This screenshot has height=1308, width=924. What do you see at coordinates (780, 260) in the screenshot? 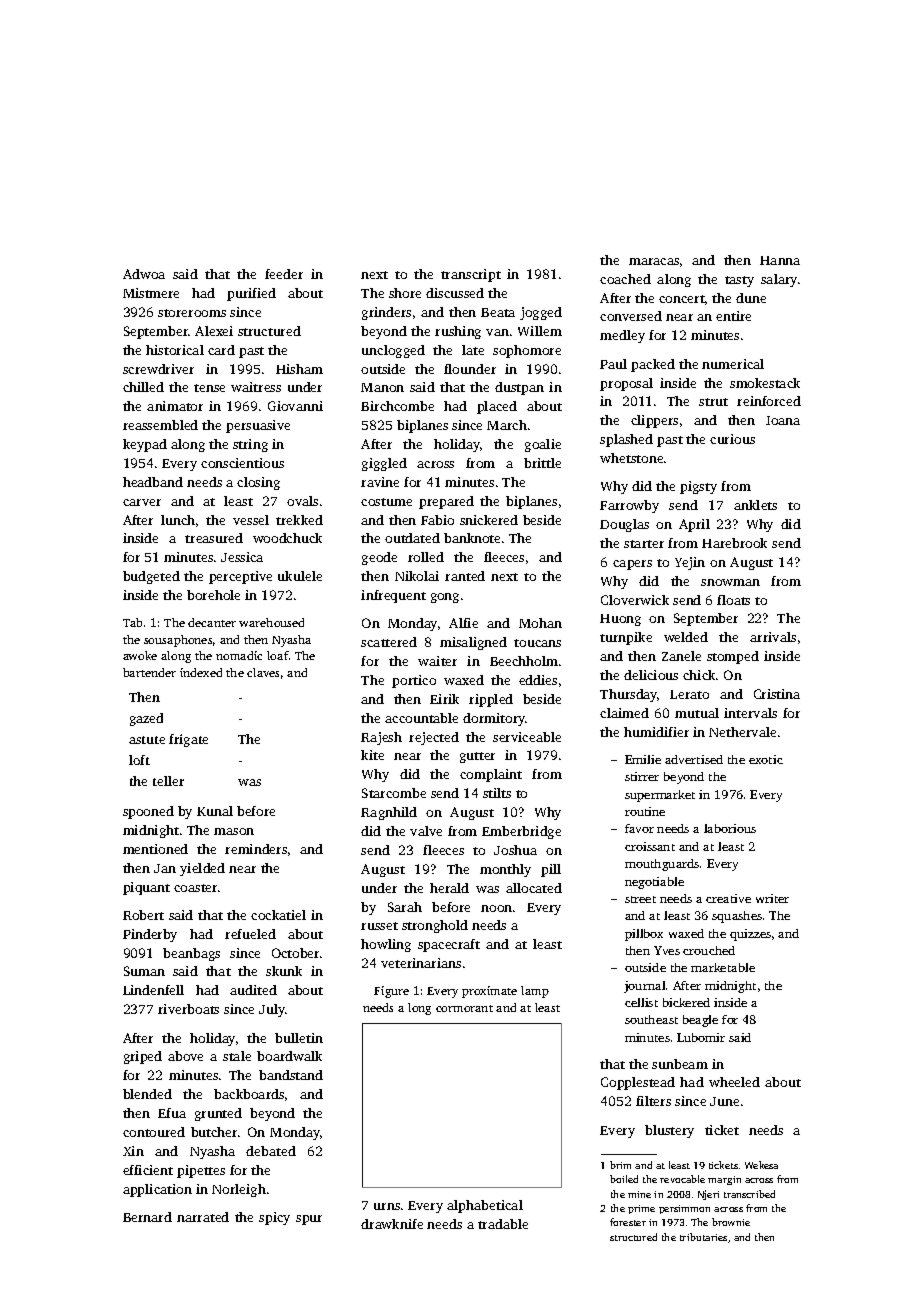
I see `Hanna` at bounding box center [780, 260].
